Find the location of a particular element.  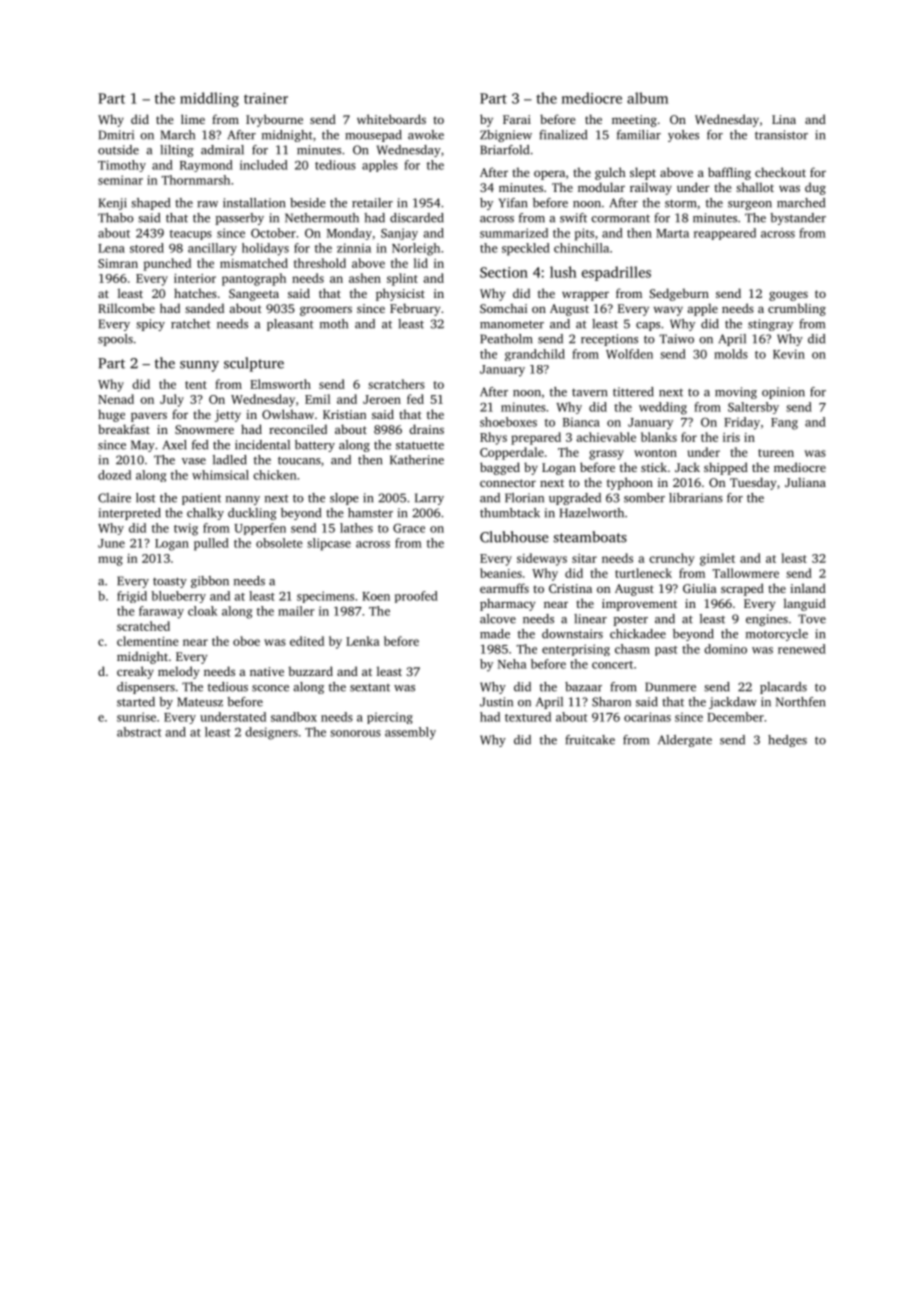

hedges is located at coordinates (787, 741).
